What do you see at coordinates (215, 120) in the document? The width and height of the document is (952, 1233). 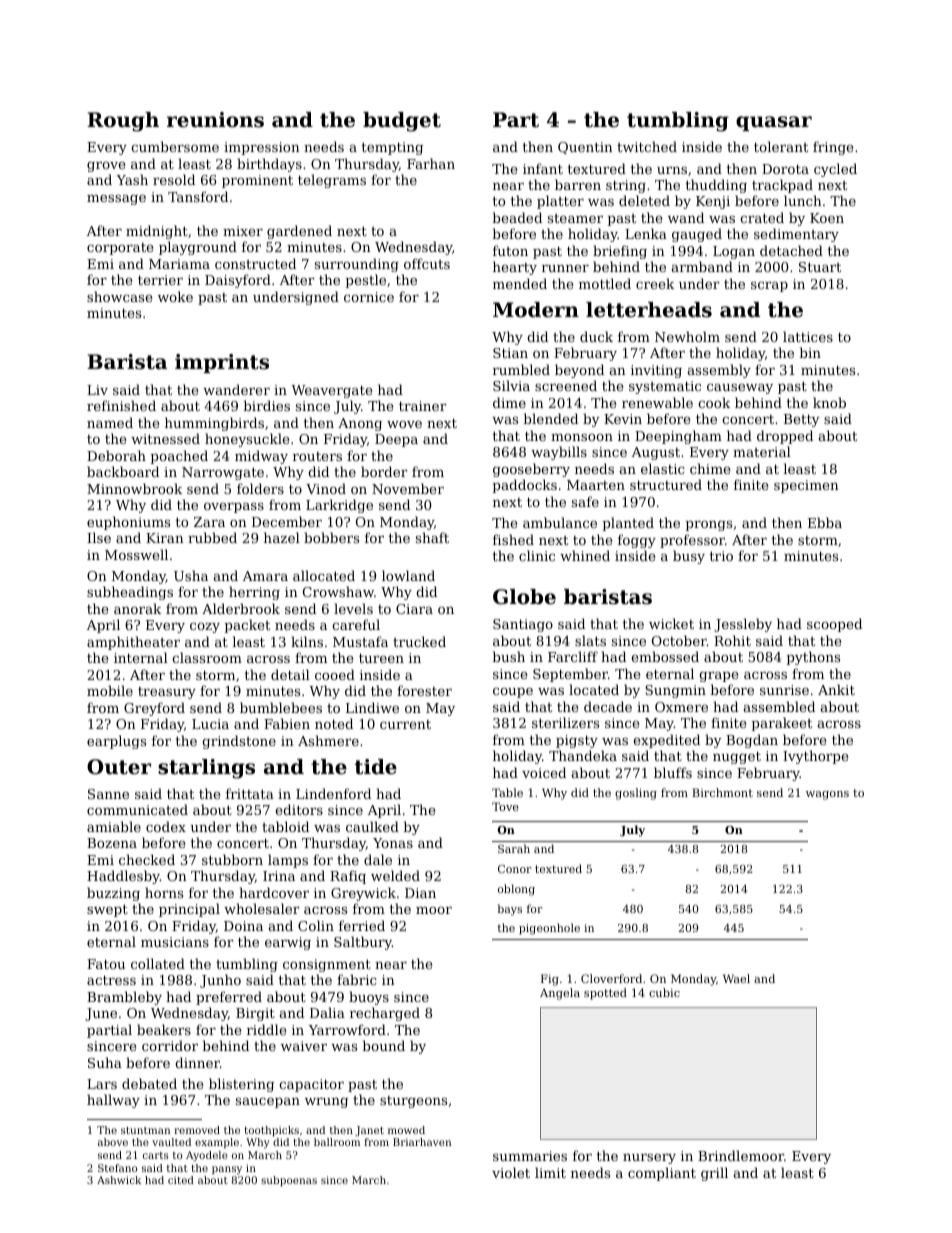 I see `reunions` at bounding box center [215, 120].
